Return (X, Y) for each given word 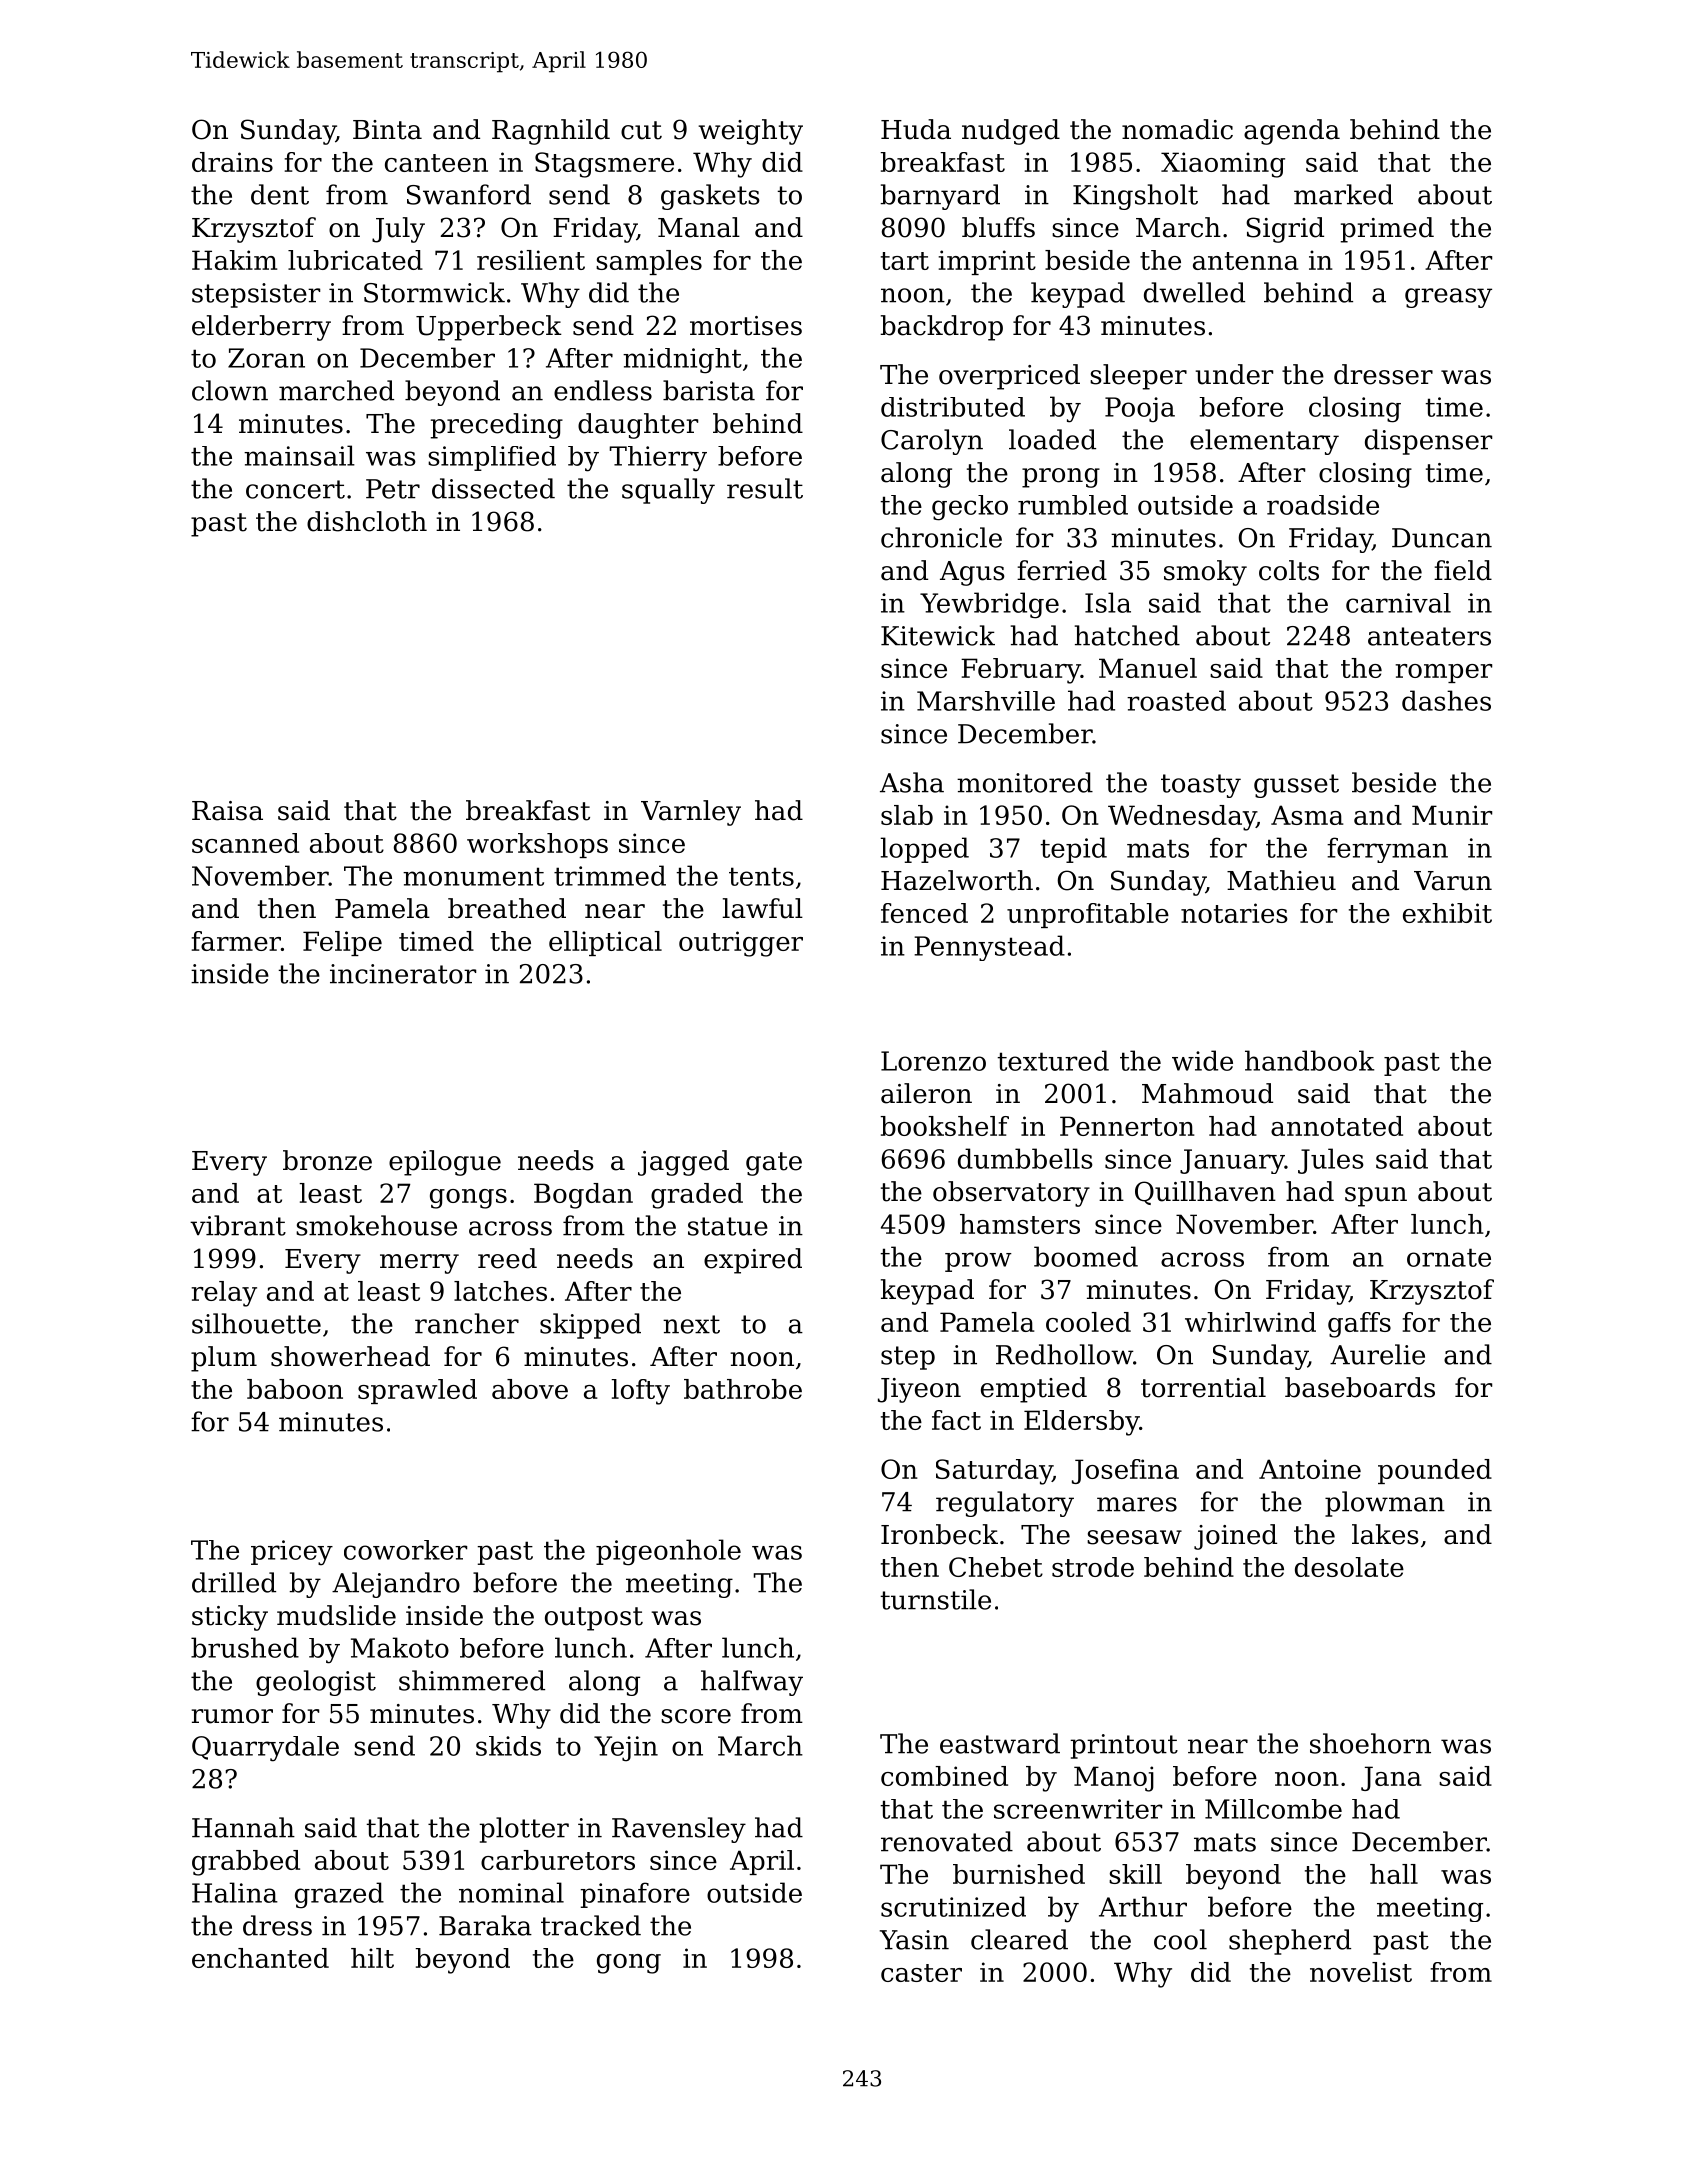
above (530, 1389)
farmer (236, 941)
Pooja (1140, 410)
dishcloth (367, 521)
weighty (750, 132)
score (696, 1716)
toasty (1201, 786)
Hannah (243, 1827)
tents (761, 876)
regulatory (1005, 1504)
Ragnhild (551, 132)
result (765, 488)
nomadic (1177, 129)
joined (1235, 1537)
